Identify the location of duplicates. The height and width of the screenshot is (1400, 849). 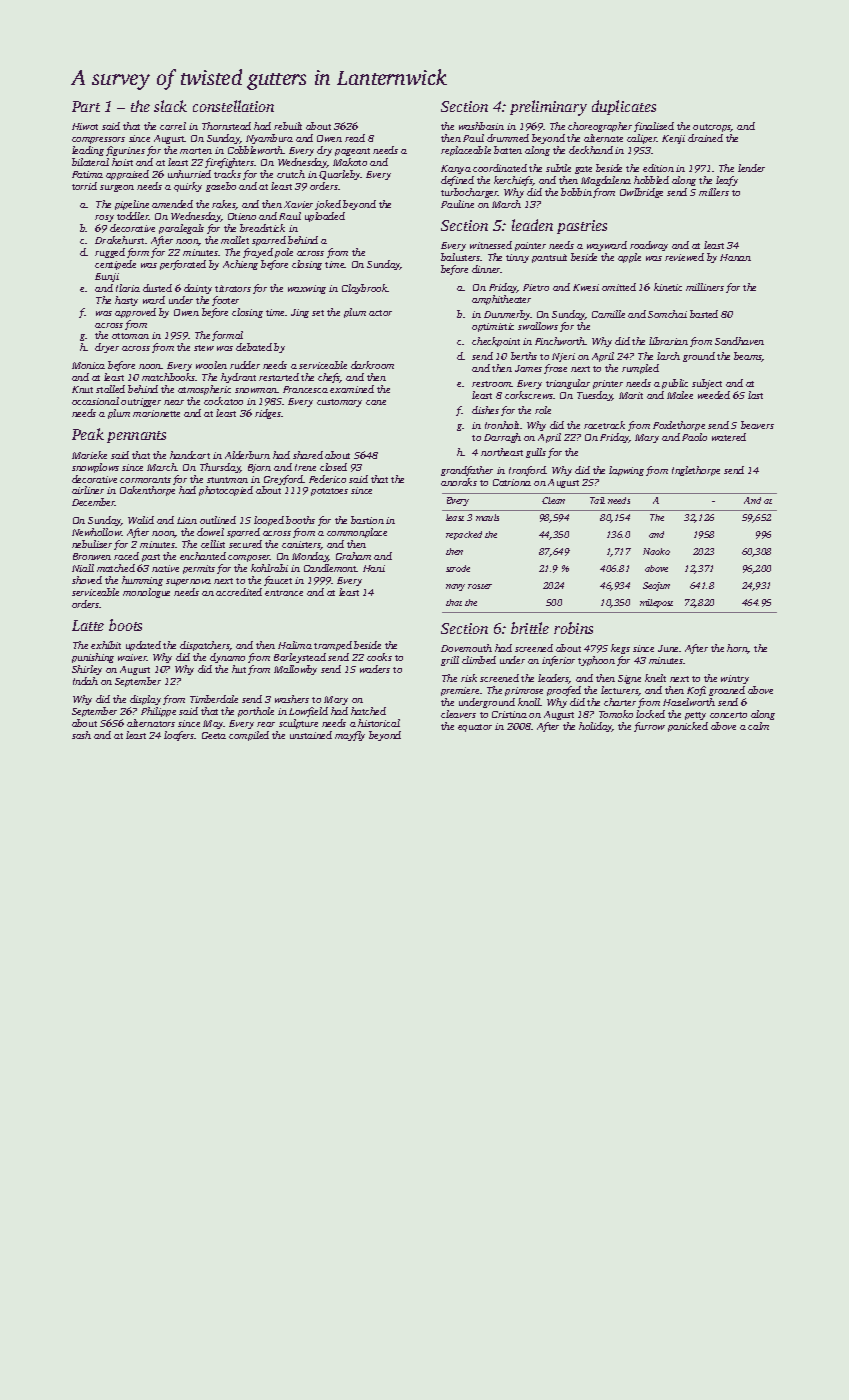
(624, 107).
